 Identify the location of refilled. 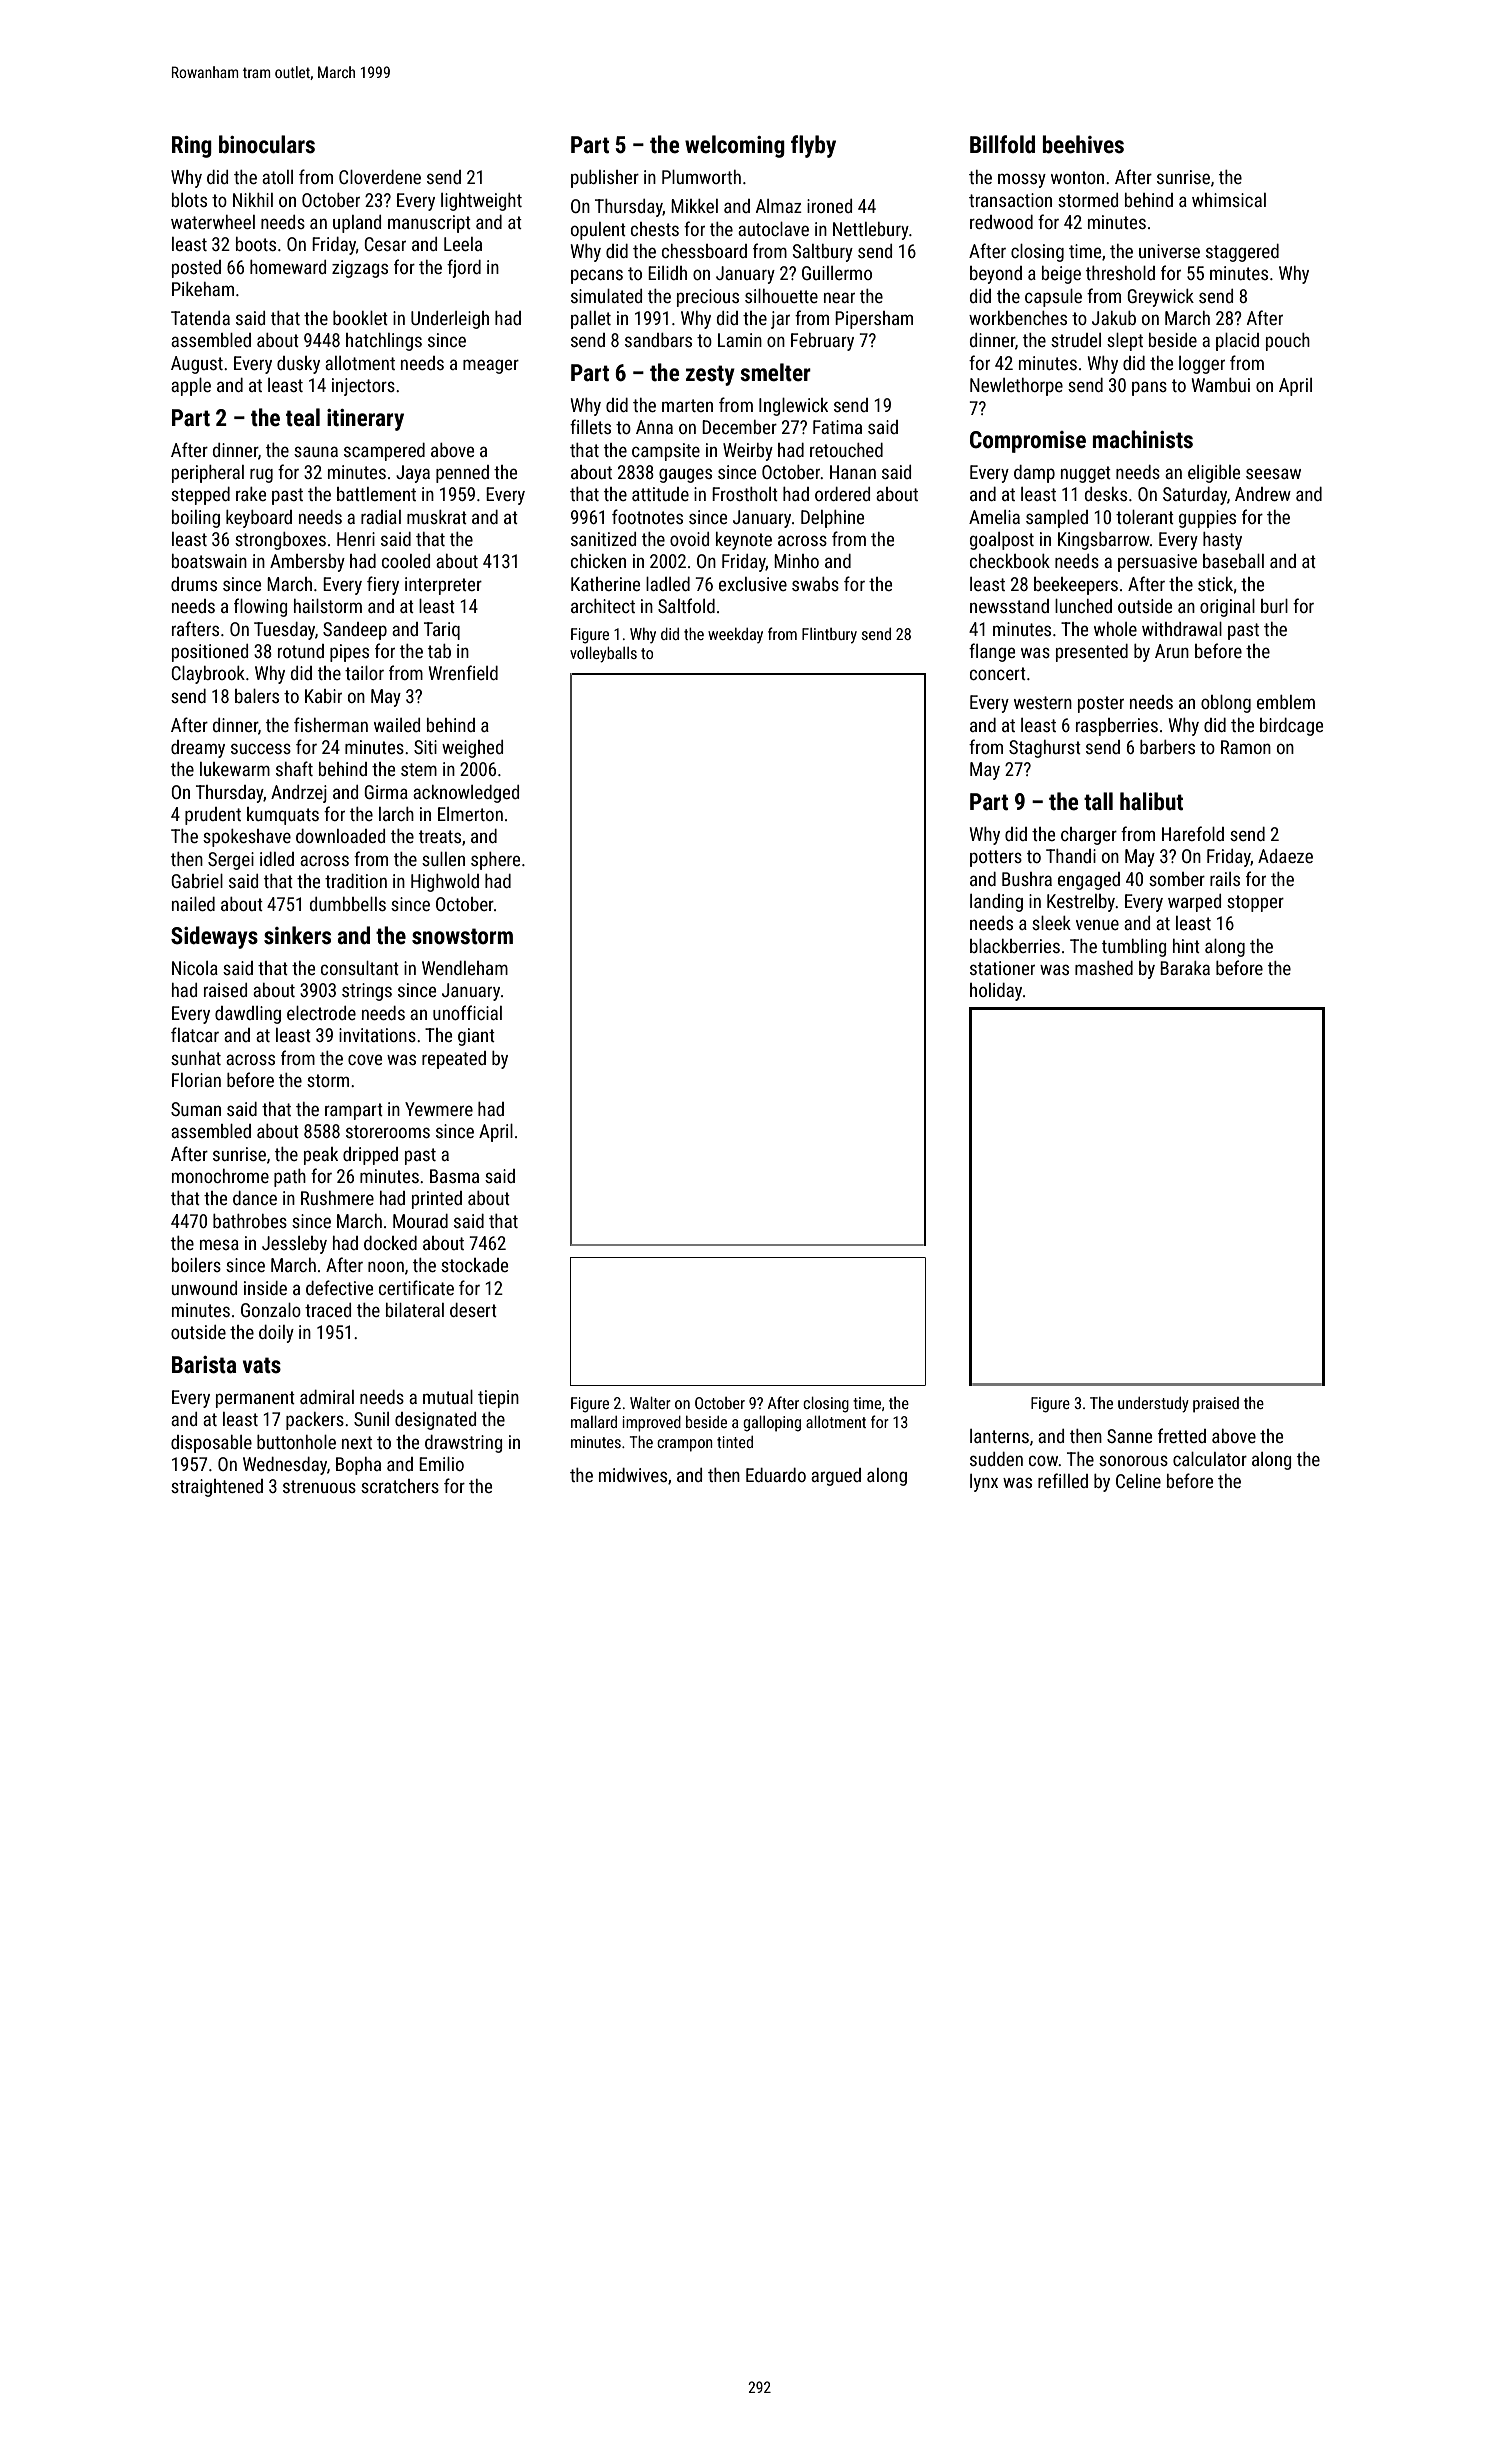
(1063, 1480).
